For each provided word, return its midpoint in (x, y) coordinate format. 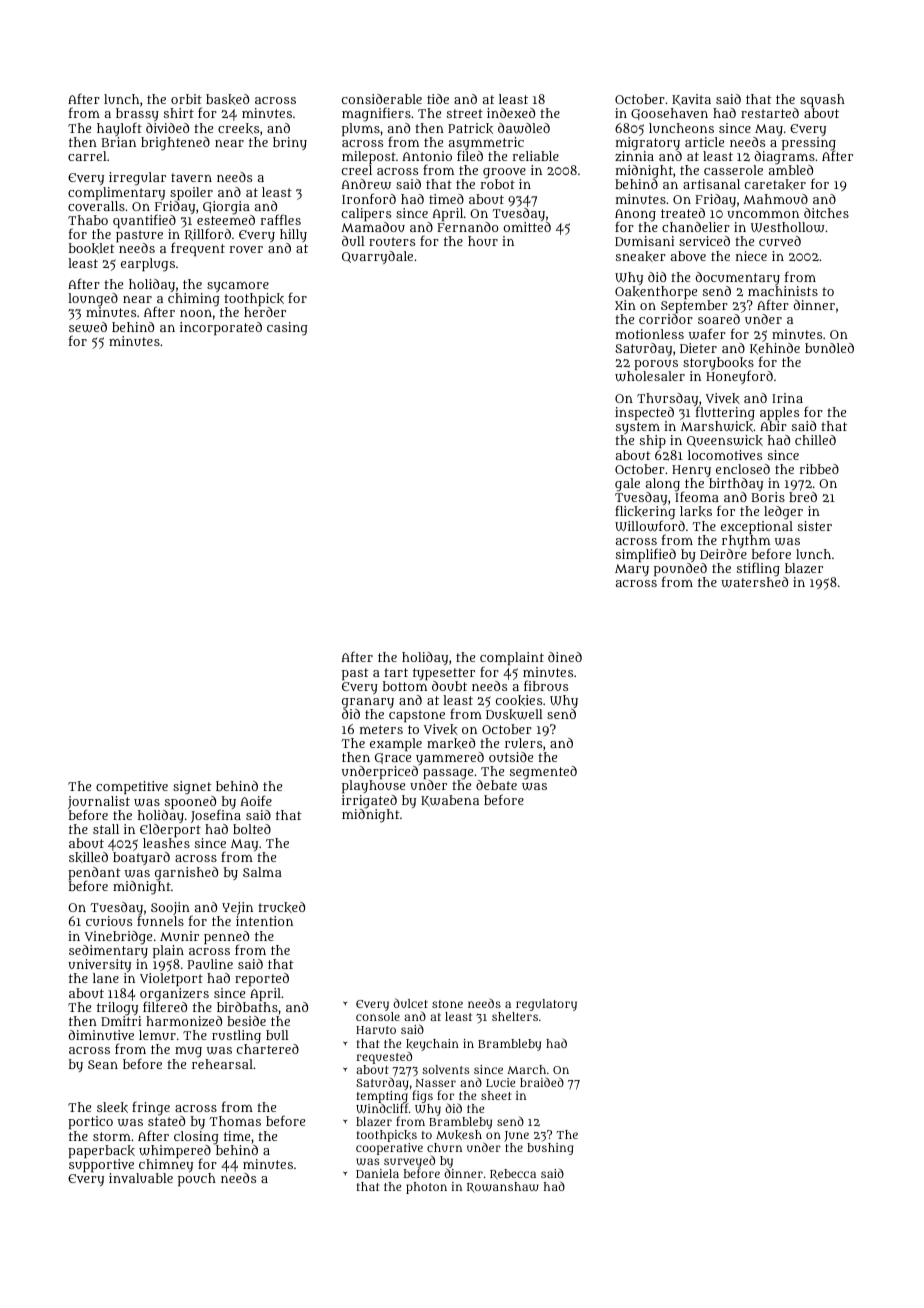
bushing (550, 1149)
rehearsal (222, 1064)
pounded (680, 570)
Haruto (376, 1030)
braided (542, 1082)
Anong (635, 215)
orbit (186, 99)
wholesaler (650, 376)
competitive (132, 787)
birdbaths (247, 1007)
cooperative (389, 1149)
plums (361, 129)
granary (368, 703)
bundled (829, 348)
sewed (88, 327)
